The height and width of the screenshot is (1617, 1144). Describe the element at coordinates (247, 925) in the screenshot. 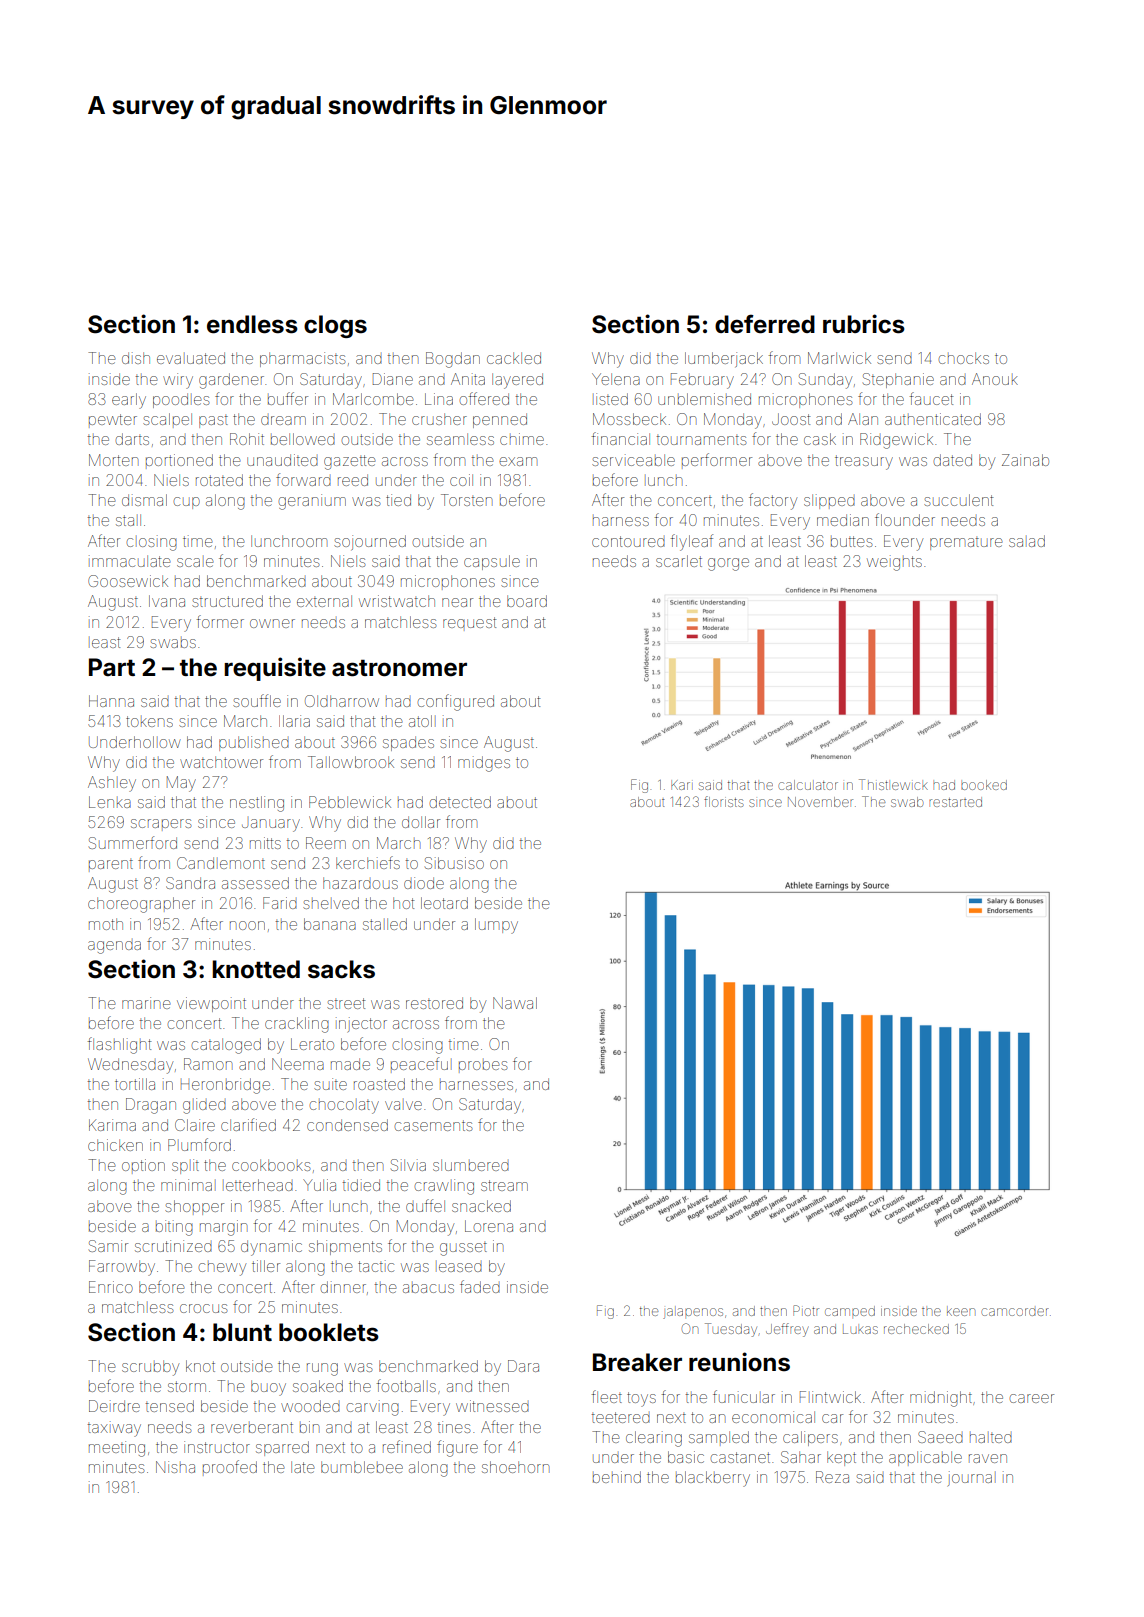

I see `noon` at that location.
